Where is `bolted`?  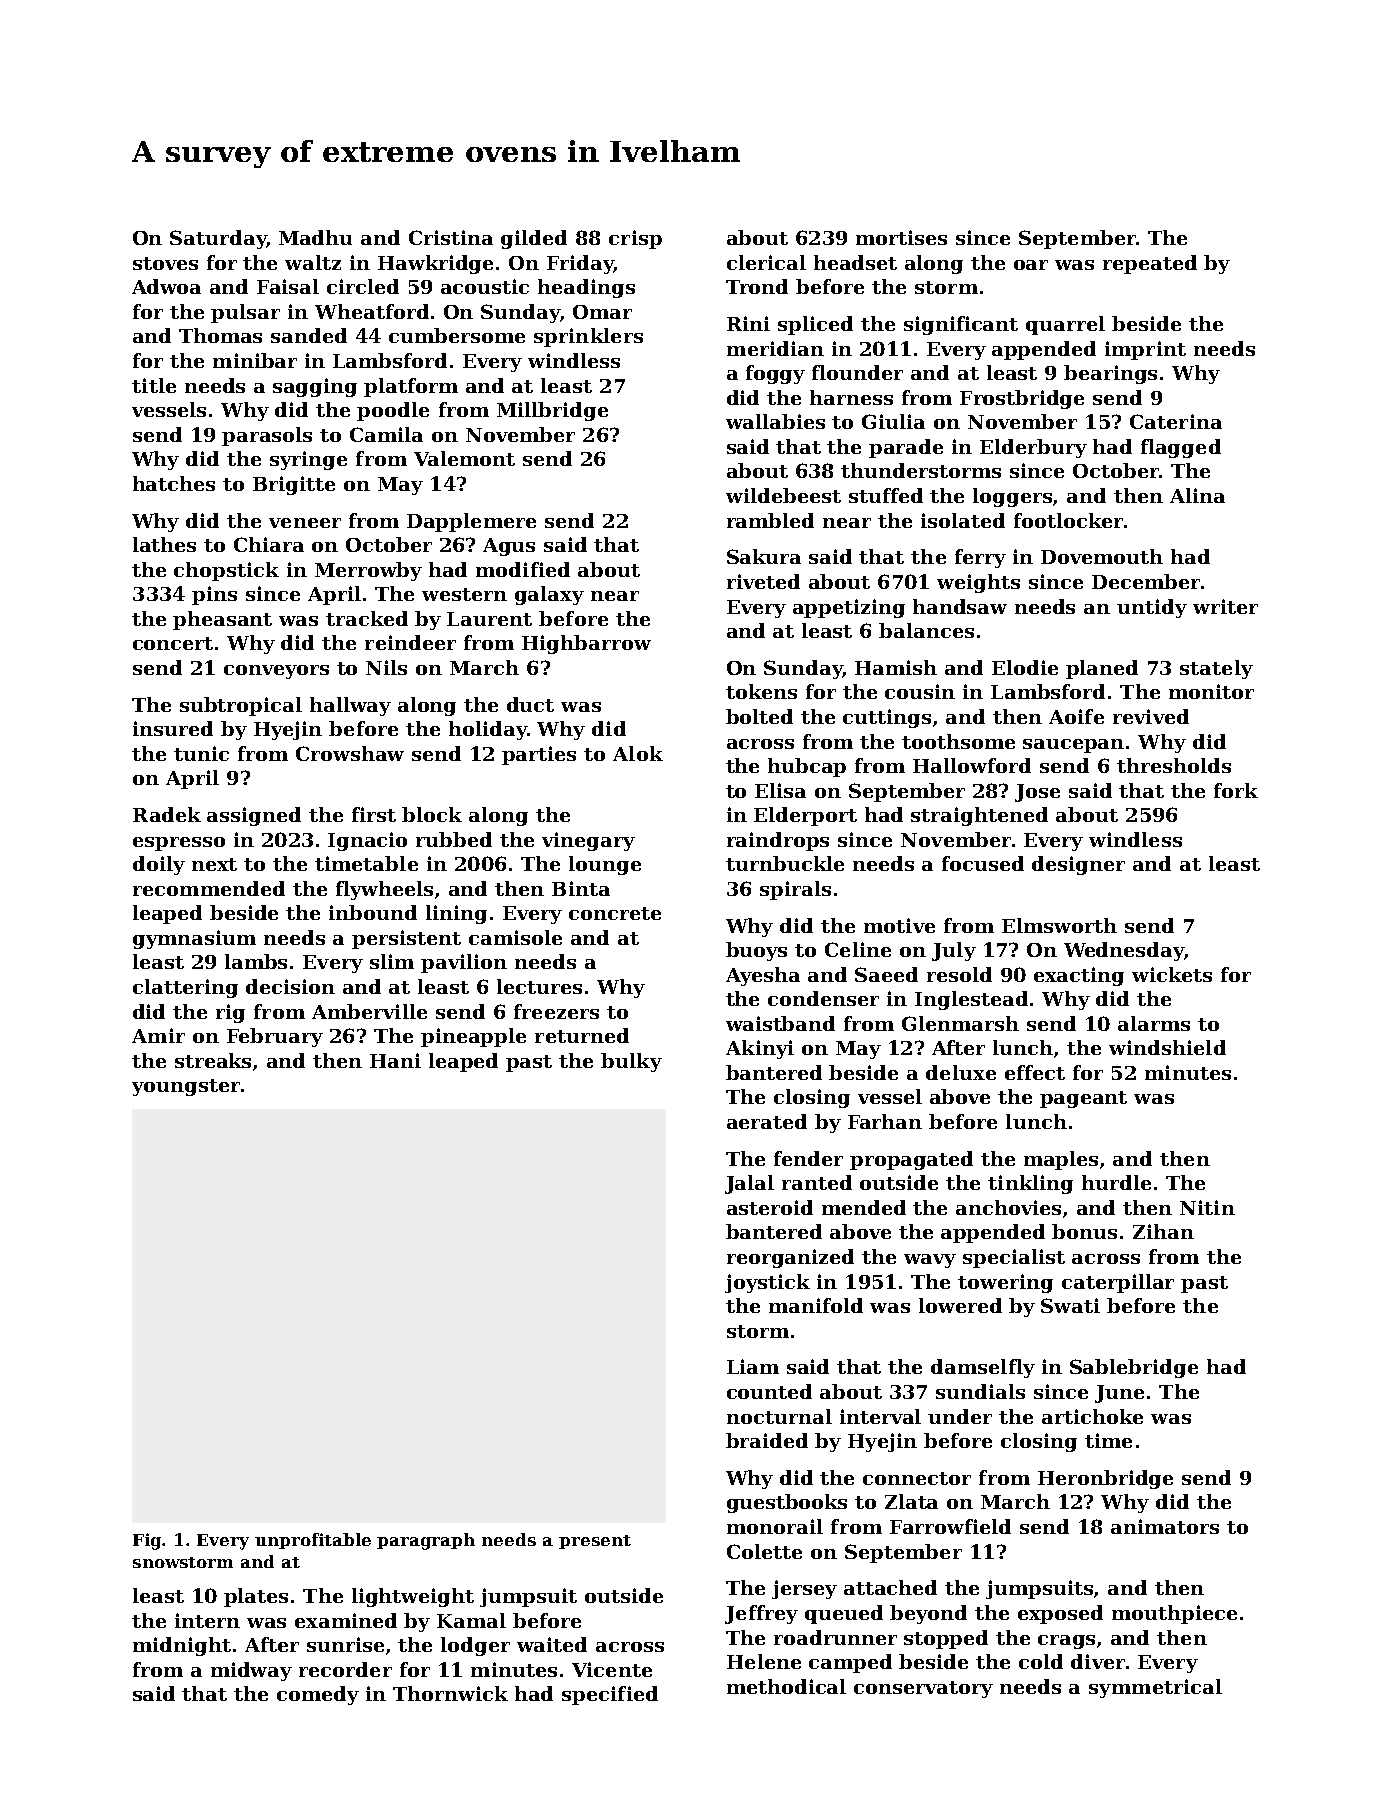
bolted is located at coordinates (759, 716).
